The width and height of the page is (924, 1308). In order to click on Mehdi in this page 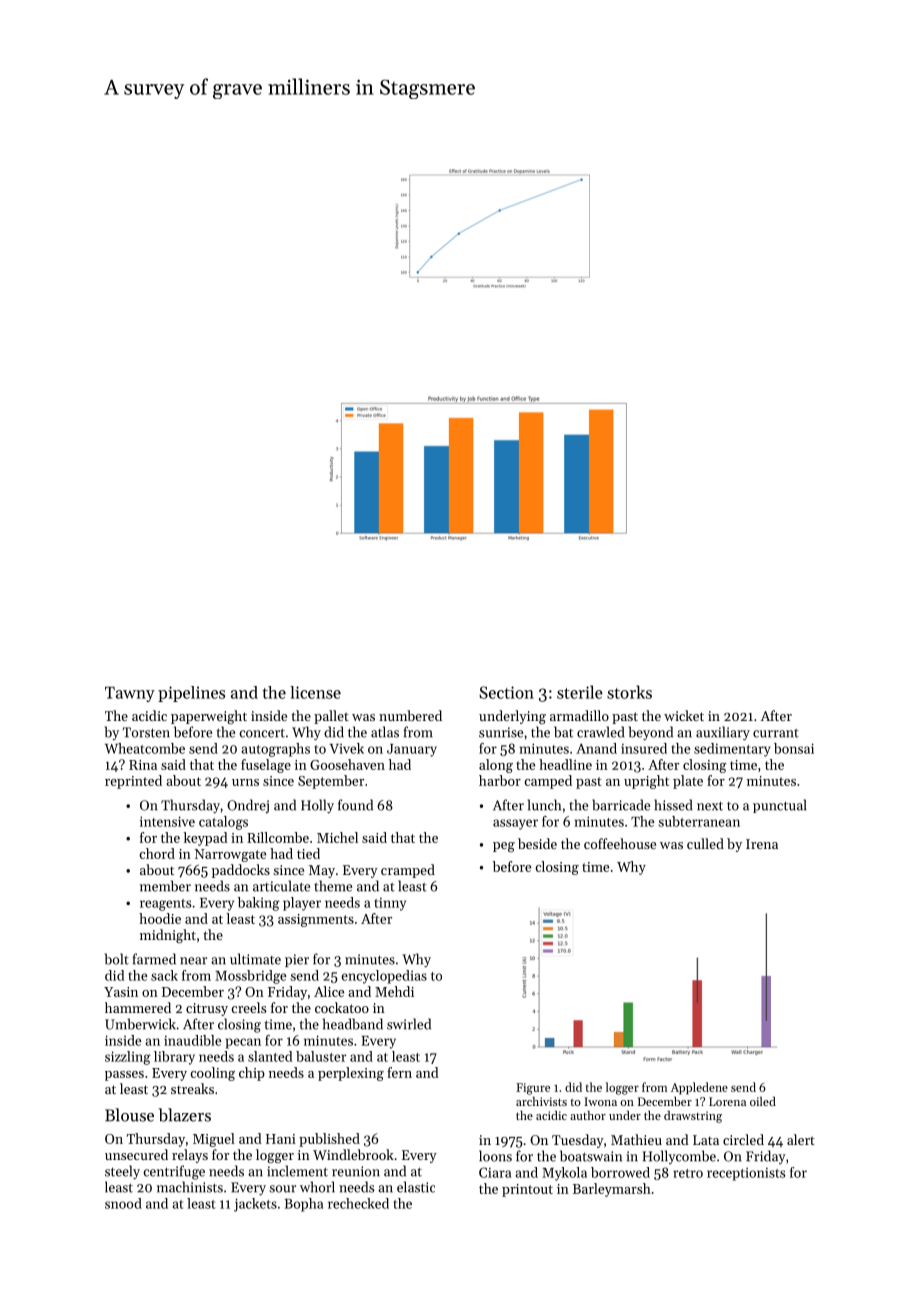, I will do `click(394, 991)`.
